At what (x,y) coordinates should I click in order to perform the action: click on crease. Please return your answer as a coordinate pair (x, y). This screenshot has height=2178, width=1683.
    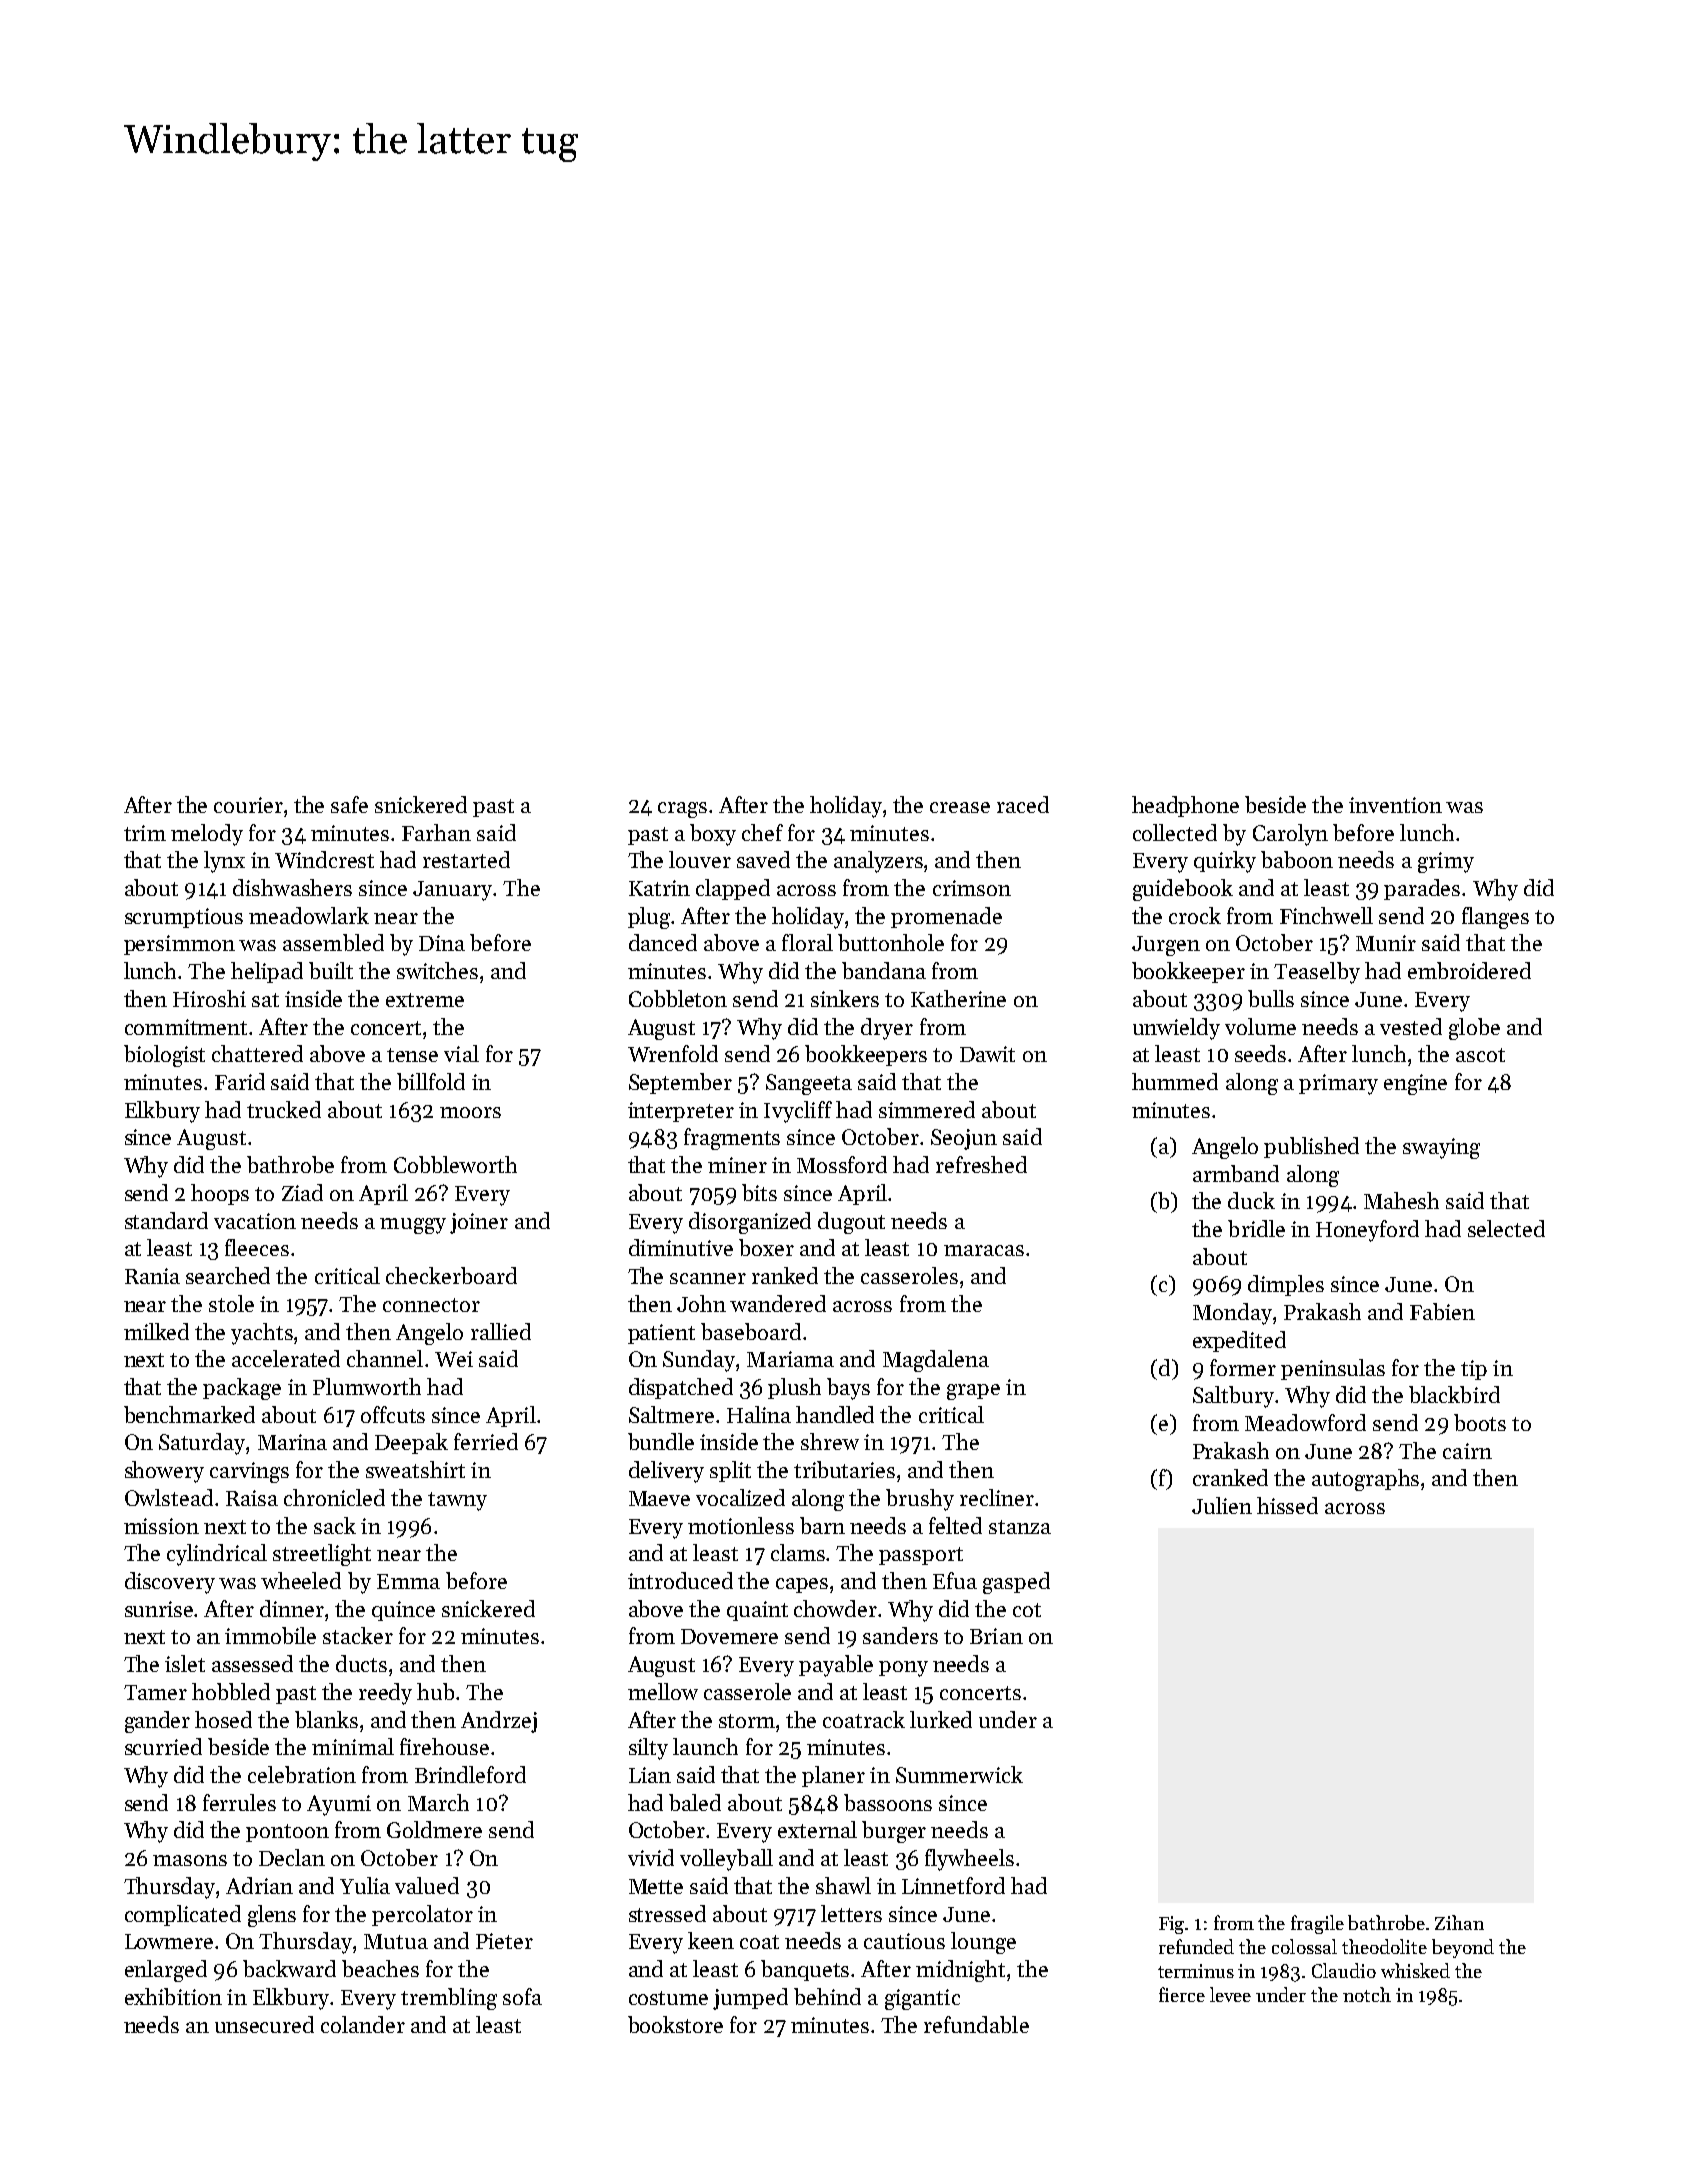
    Looking at the image, I should click on (960, 807).
